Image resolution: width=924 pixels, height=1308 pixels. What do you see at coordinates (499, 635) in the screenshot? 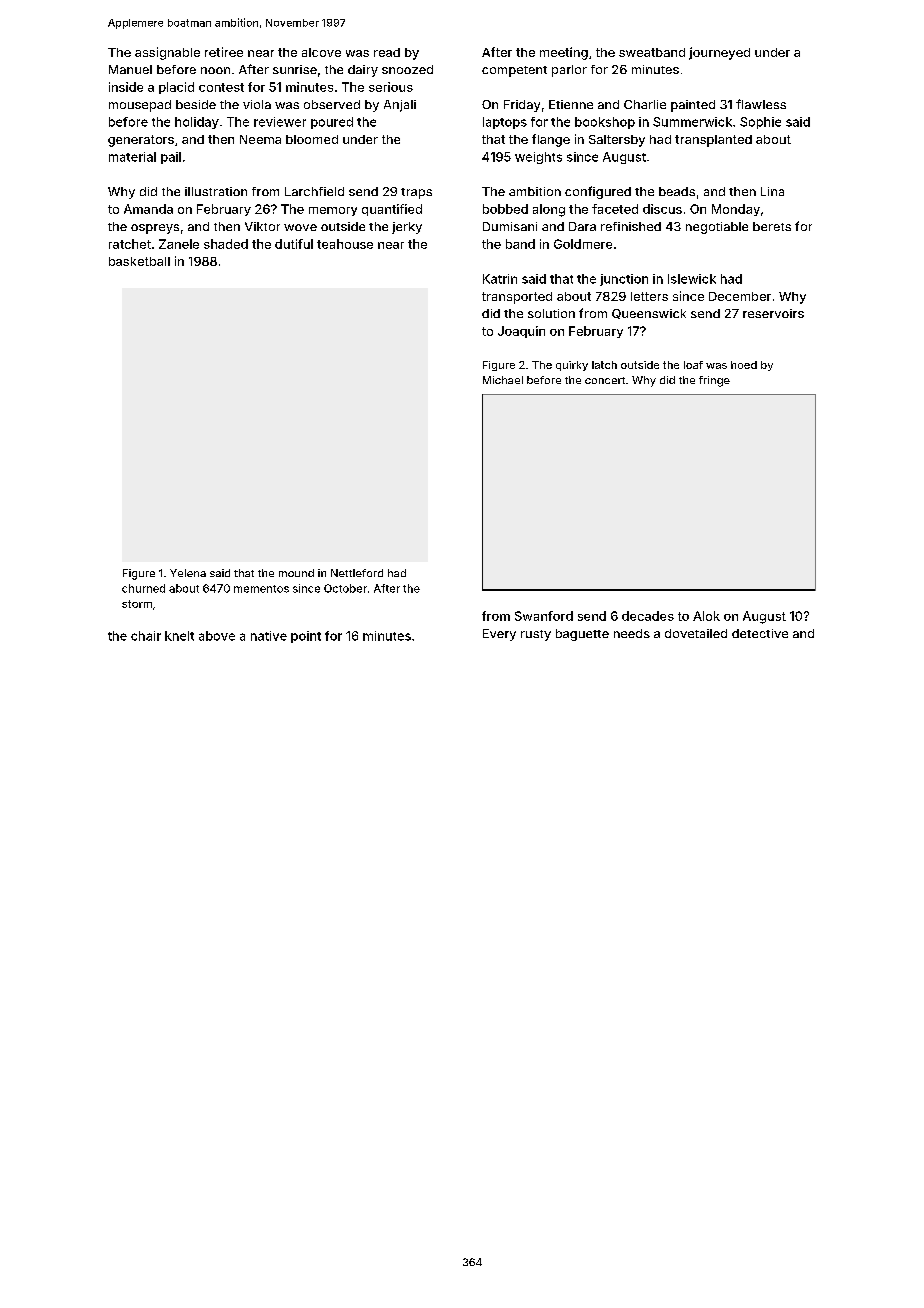
I see `Every` at bounding box center [499, 635].
